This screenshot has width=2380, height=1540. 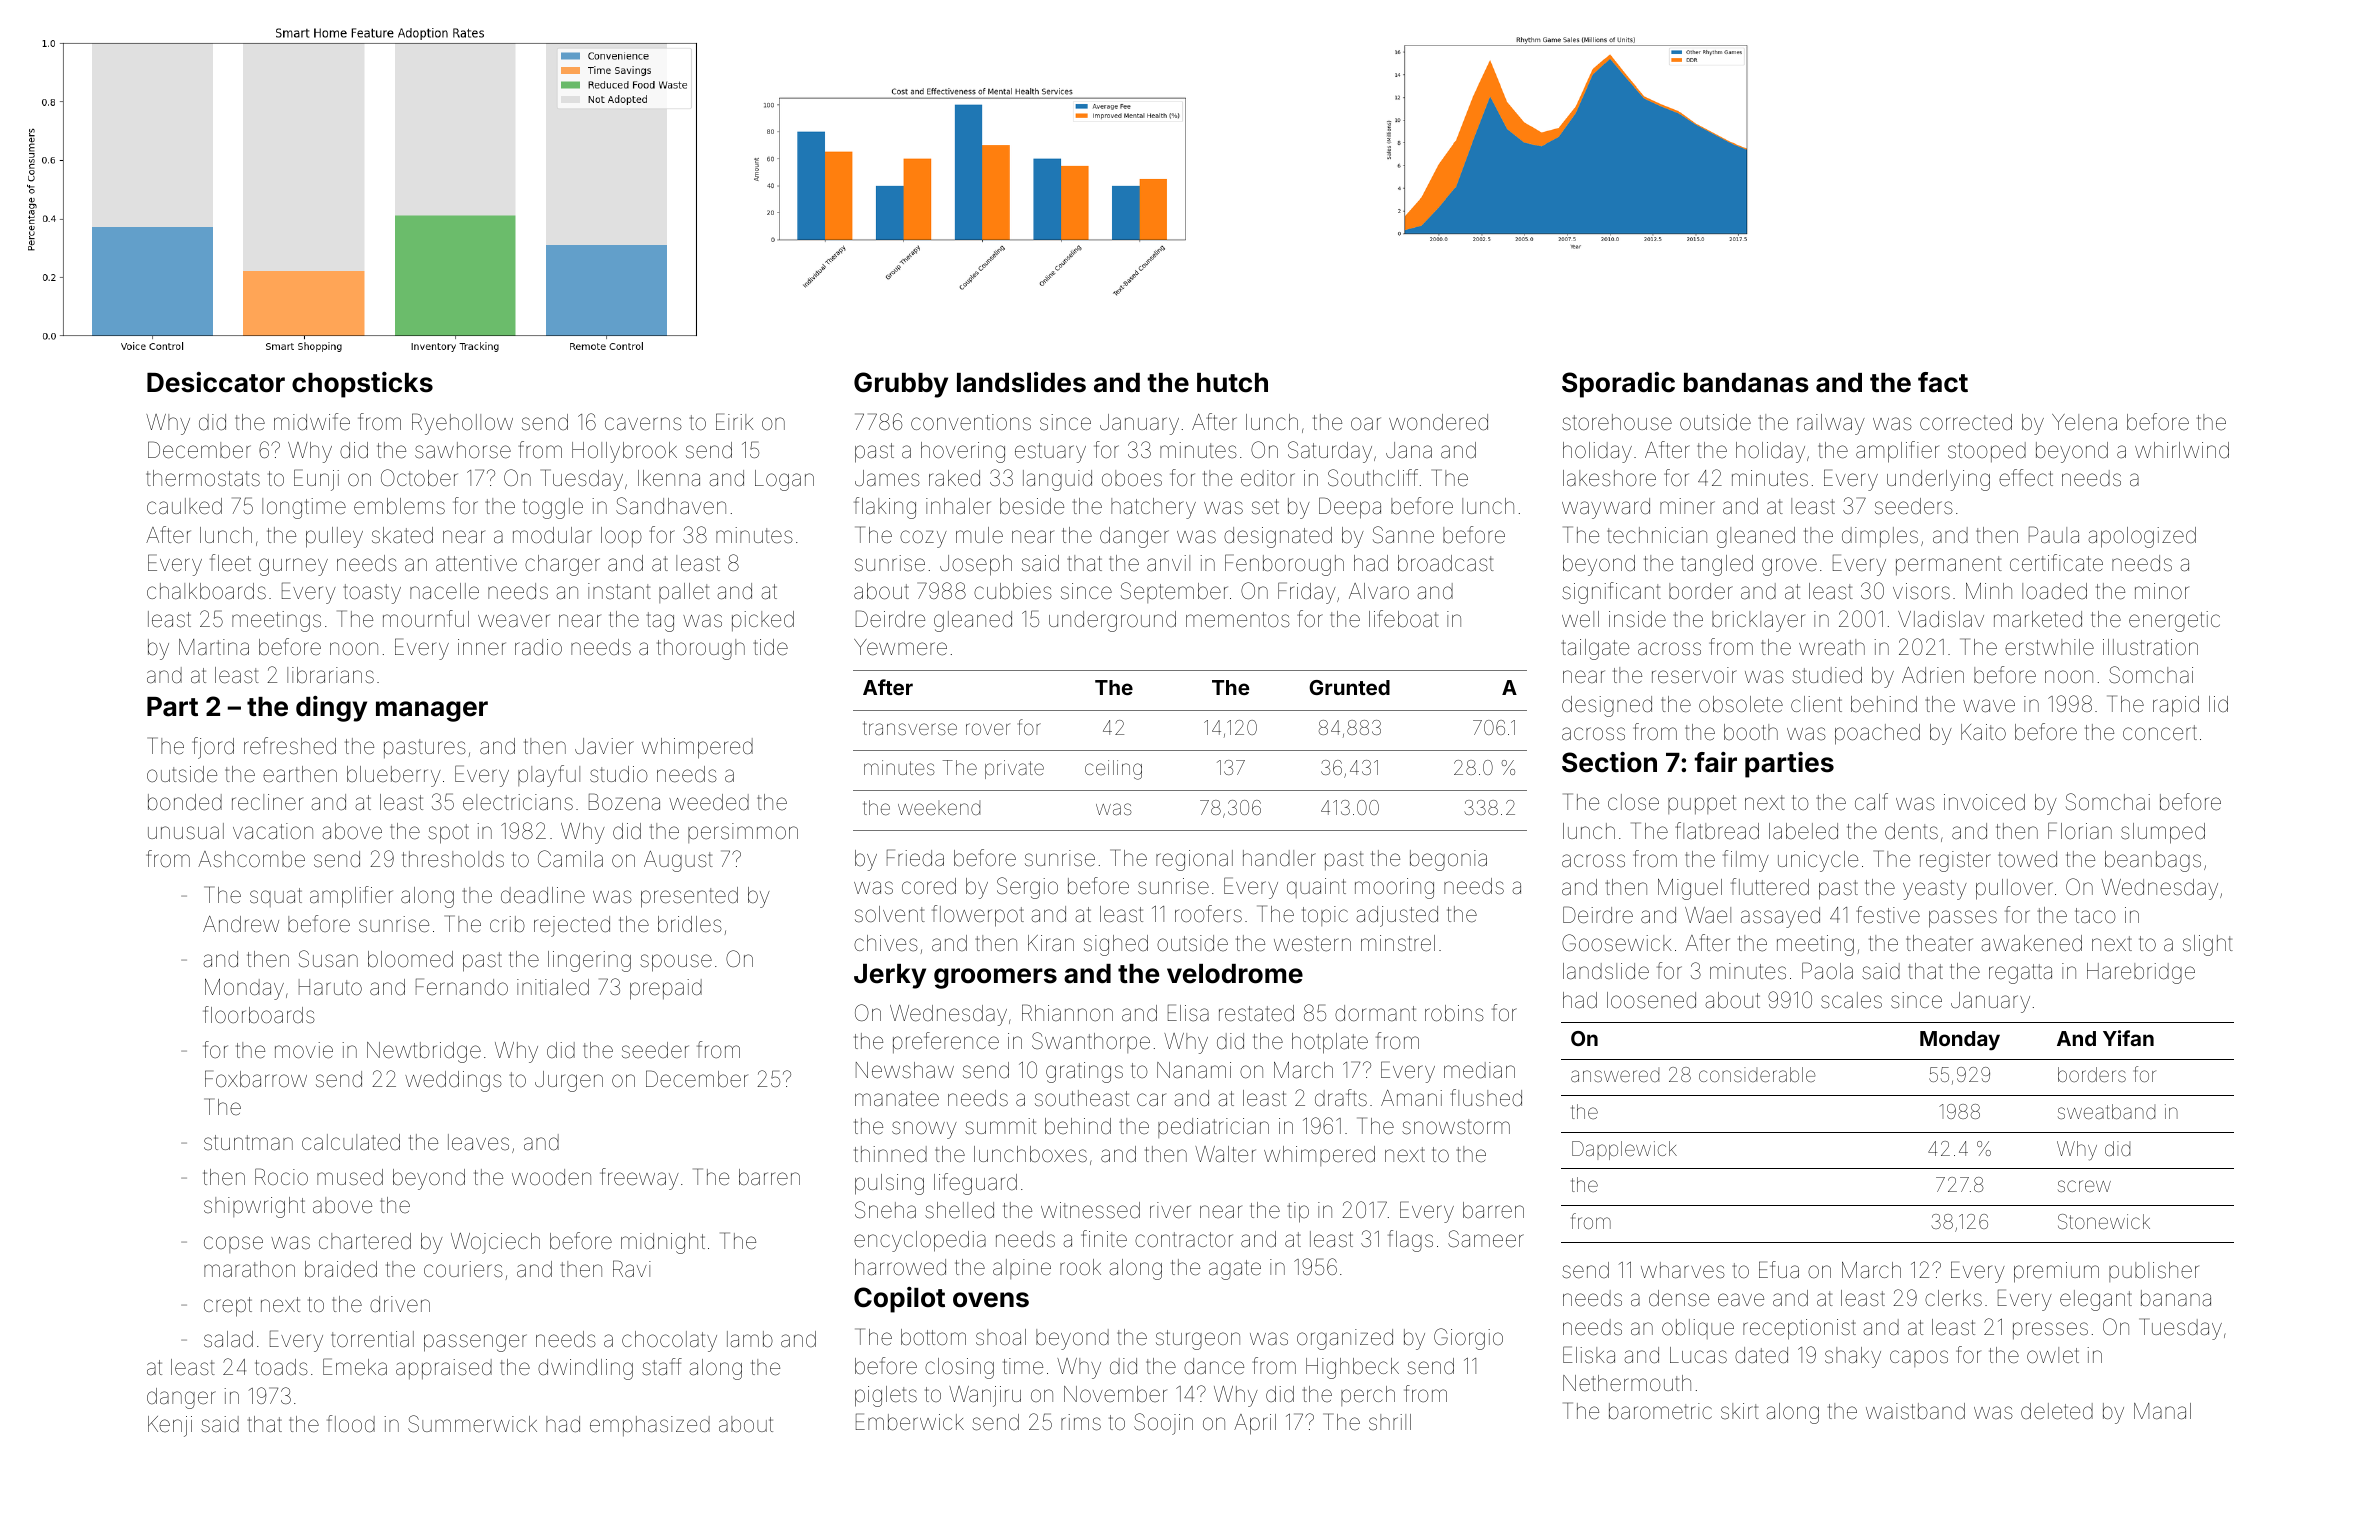 I want to click on inner, so click(x=482, y=647).
